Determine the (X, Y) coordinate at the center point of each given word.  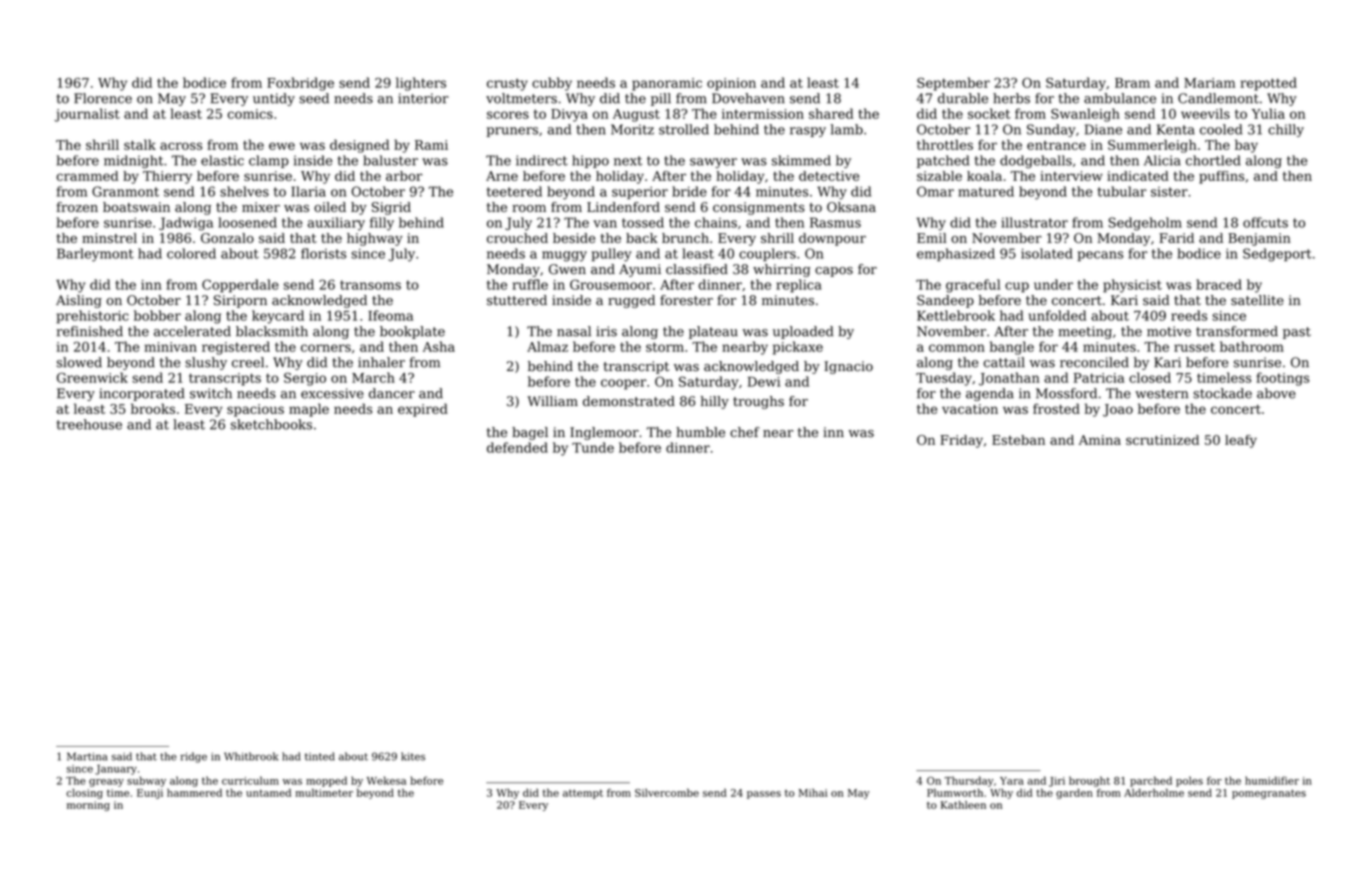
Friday (961, 441)
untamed (268, 792)
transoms (370, 285)
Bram (1132, 83)
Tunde (593, 447)
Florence (103, 98)
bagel (530, 433)
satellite (1257, 300)
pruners (512, 132)
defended (517, 447)
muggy (564, 256)
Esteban (1018, 440)
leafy (1241, 441)
